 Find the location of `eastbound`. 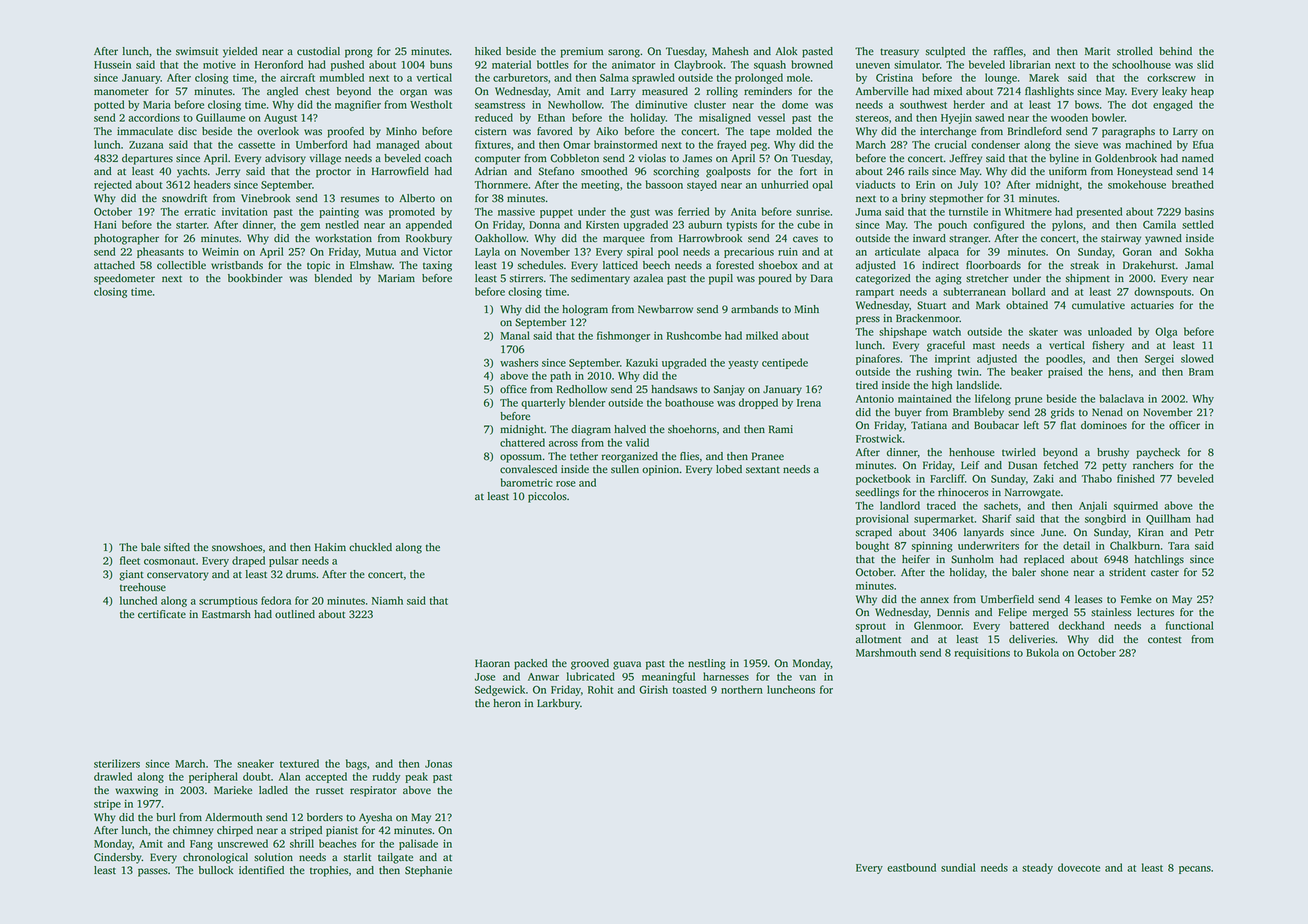

eastbound is located at coordinates (911, 867).
